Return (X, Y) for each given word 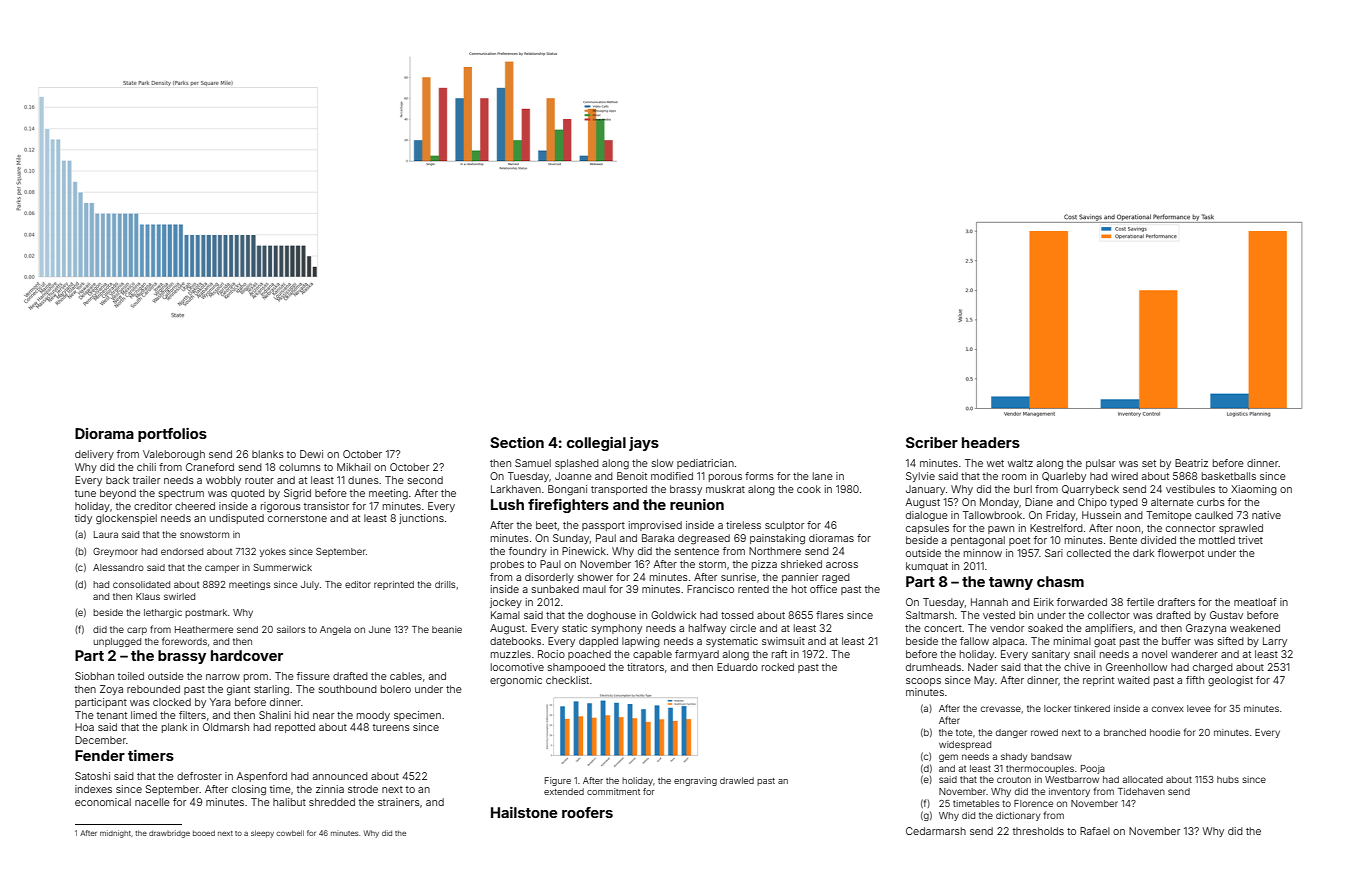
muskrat (725, 489)
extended (564, 791)
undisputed (237, 519)
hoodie (1165, 732)
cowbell (290, 833)
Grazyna (1206, 629)
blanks (268, 454)
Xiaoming (1254, 490)
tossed (737, 615)
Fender (100, 755)
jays (644, 444)
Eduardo (737, 667)
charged (1213, 668)
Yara (220, 702)
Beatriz (1191, 463)
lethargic (163, 613)
